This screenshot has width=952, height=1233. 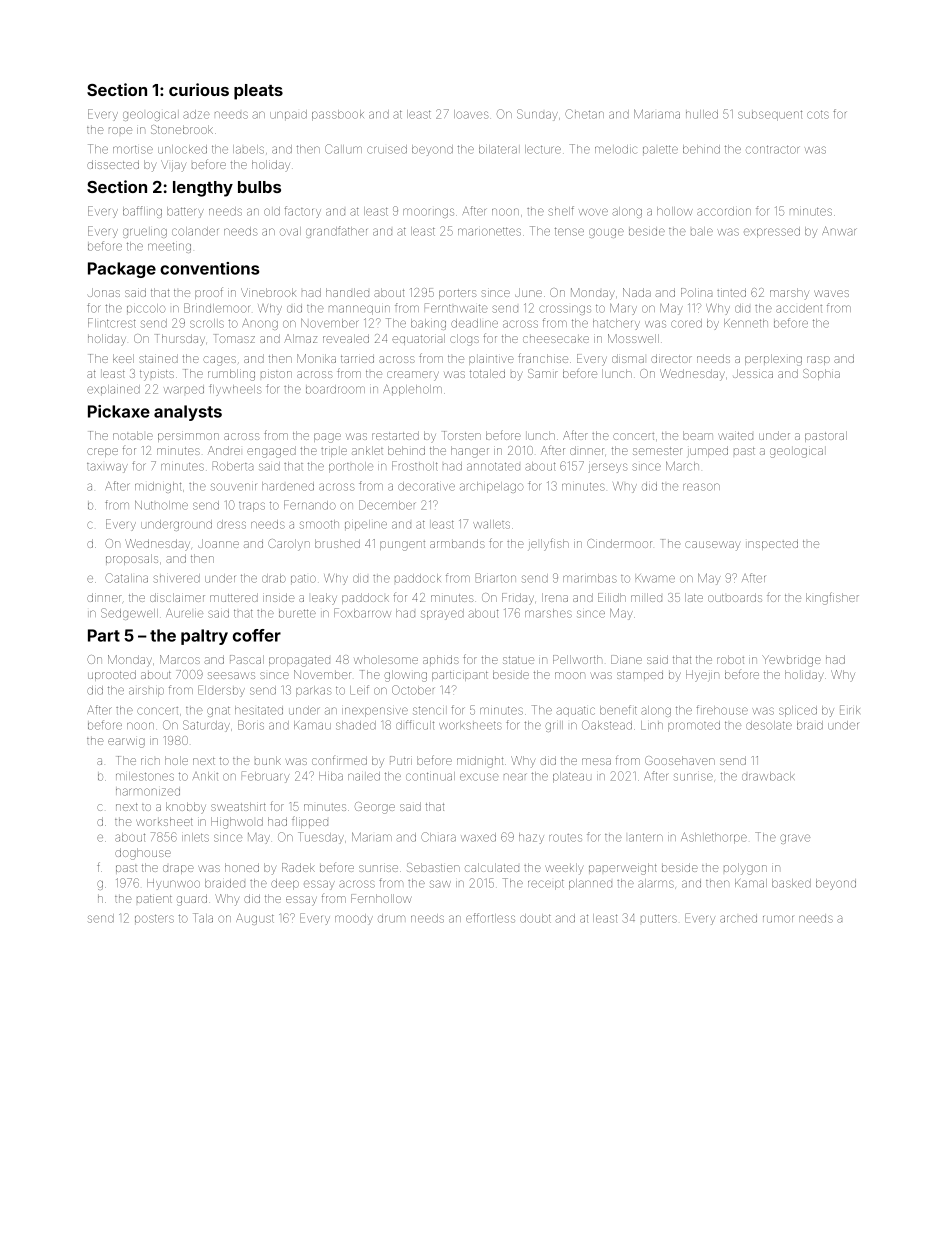 What do you see at coordinates (258, 92) in the screenshot?
I see `pleats` at bounding box center [258, 92].
